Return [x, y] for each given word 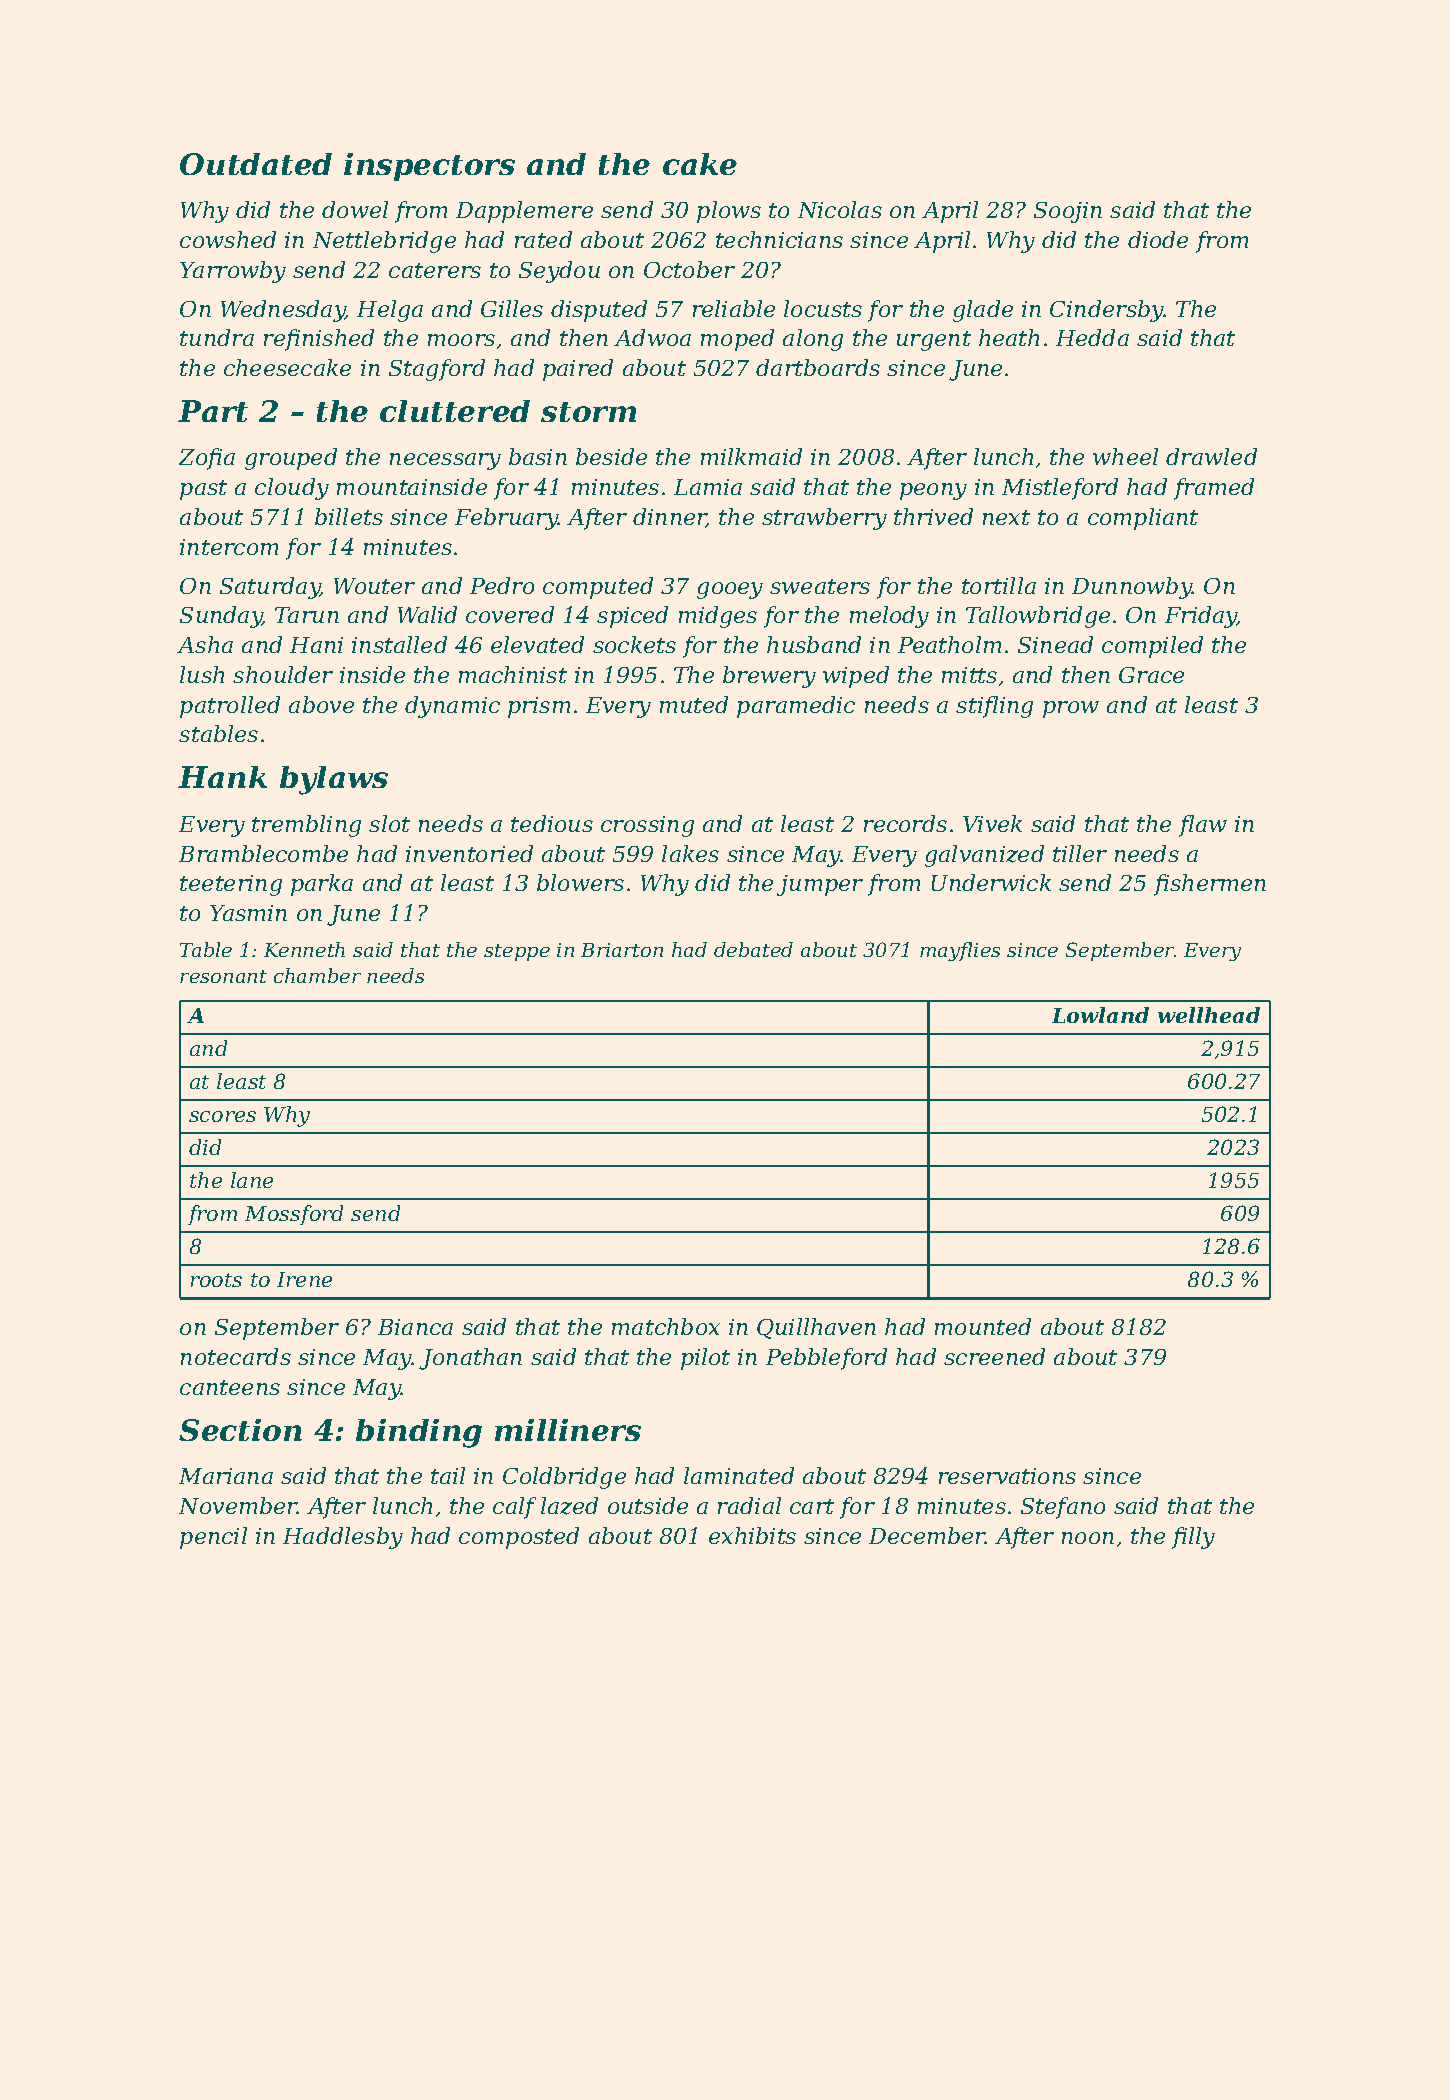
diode [1158, 239]
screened [994, 1356]
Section [240, 1430]
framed [1214, 489]
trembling [306, 826]
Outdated [256, 164]
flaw [1203, 826]
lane [252, 1180]
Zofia [207, 459]
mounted [983, 1326]
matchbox [666, 1326]
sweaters [820, 586]
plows [729, 212]
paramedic [796, 707]
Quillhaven [816, 1328]
